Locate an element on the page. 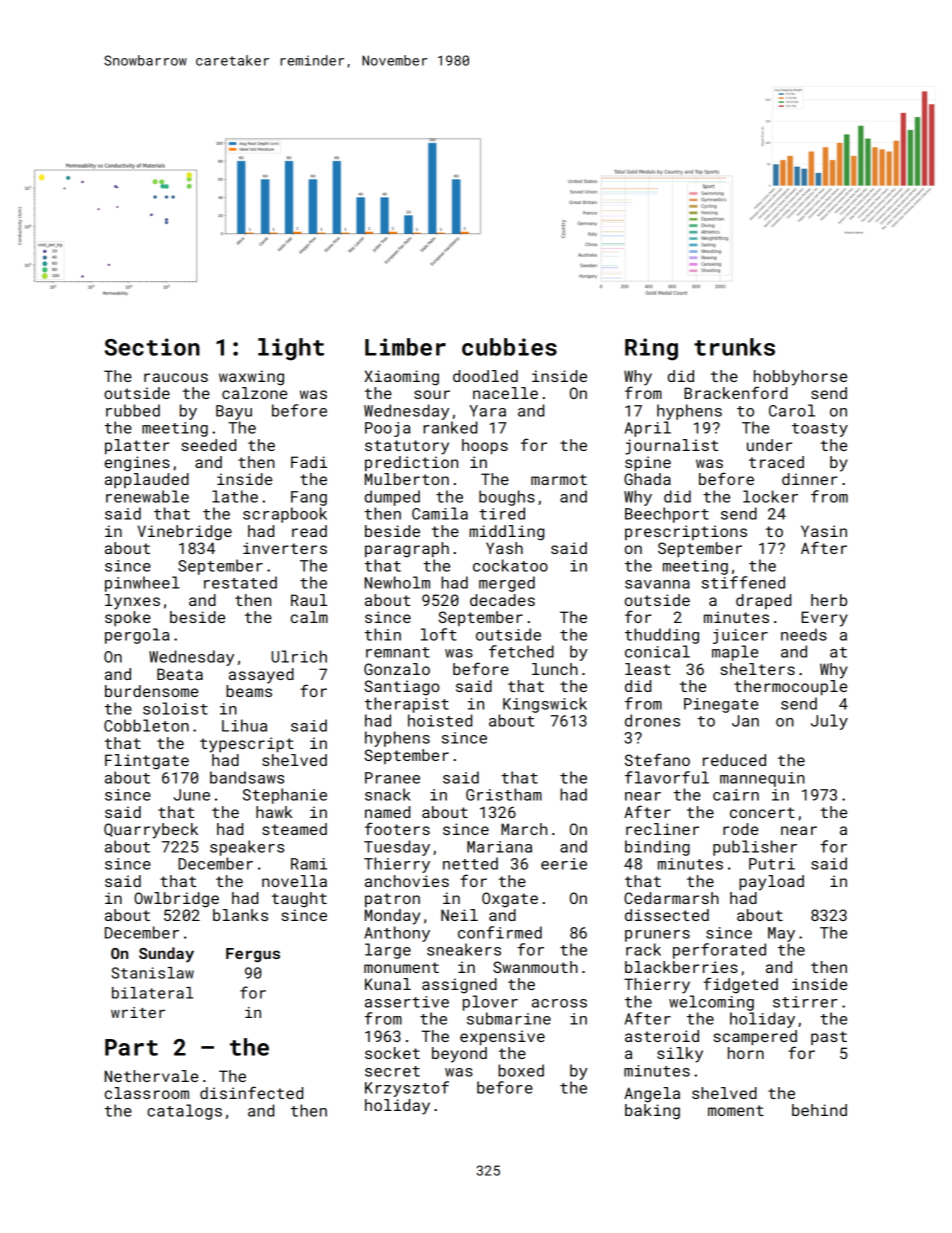 The width and height of the document is (952, 1233). engines is located at coordinates (137, 464).
